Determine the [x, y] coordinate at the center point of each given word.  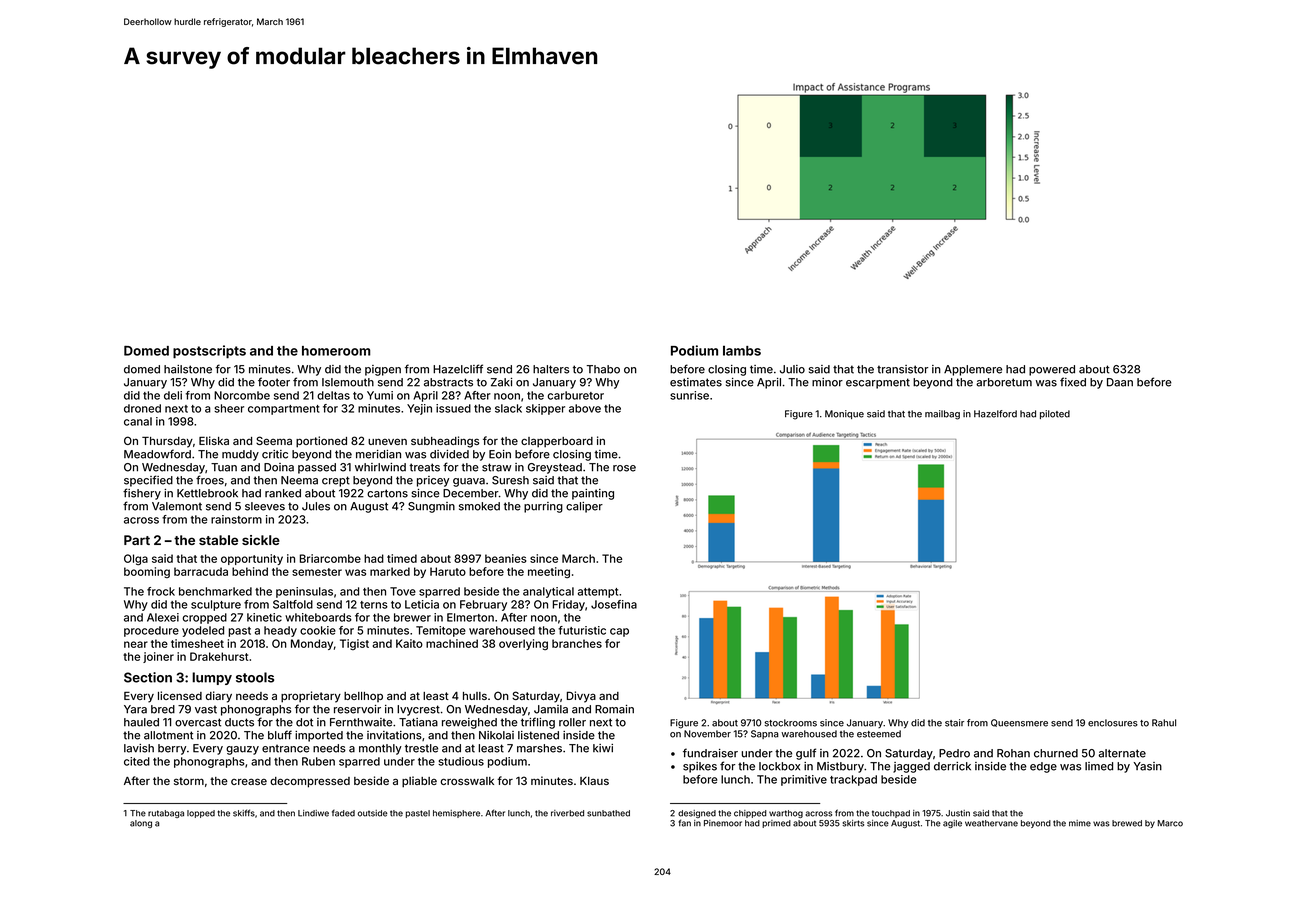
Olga [136, 559]
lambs [742, 351]
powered [1052, 370]
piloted [1055, 414]
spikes [700, 767]
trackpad [853, 780]
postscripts [209, 352]
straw [496, 467]
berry [172, 749]
